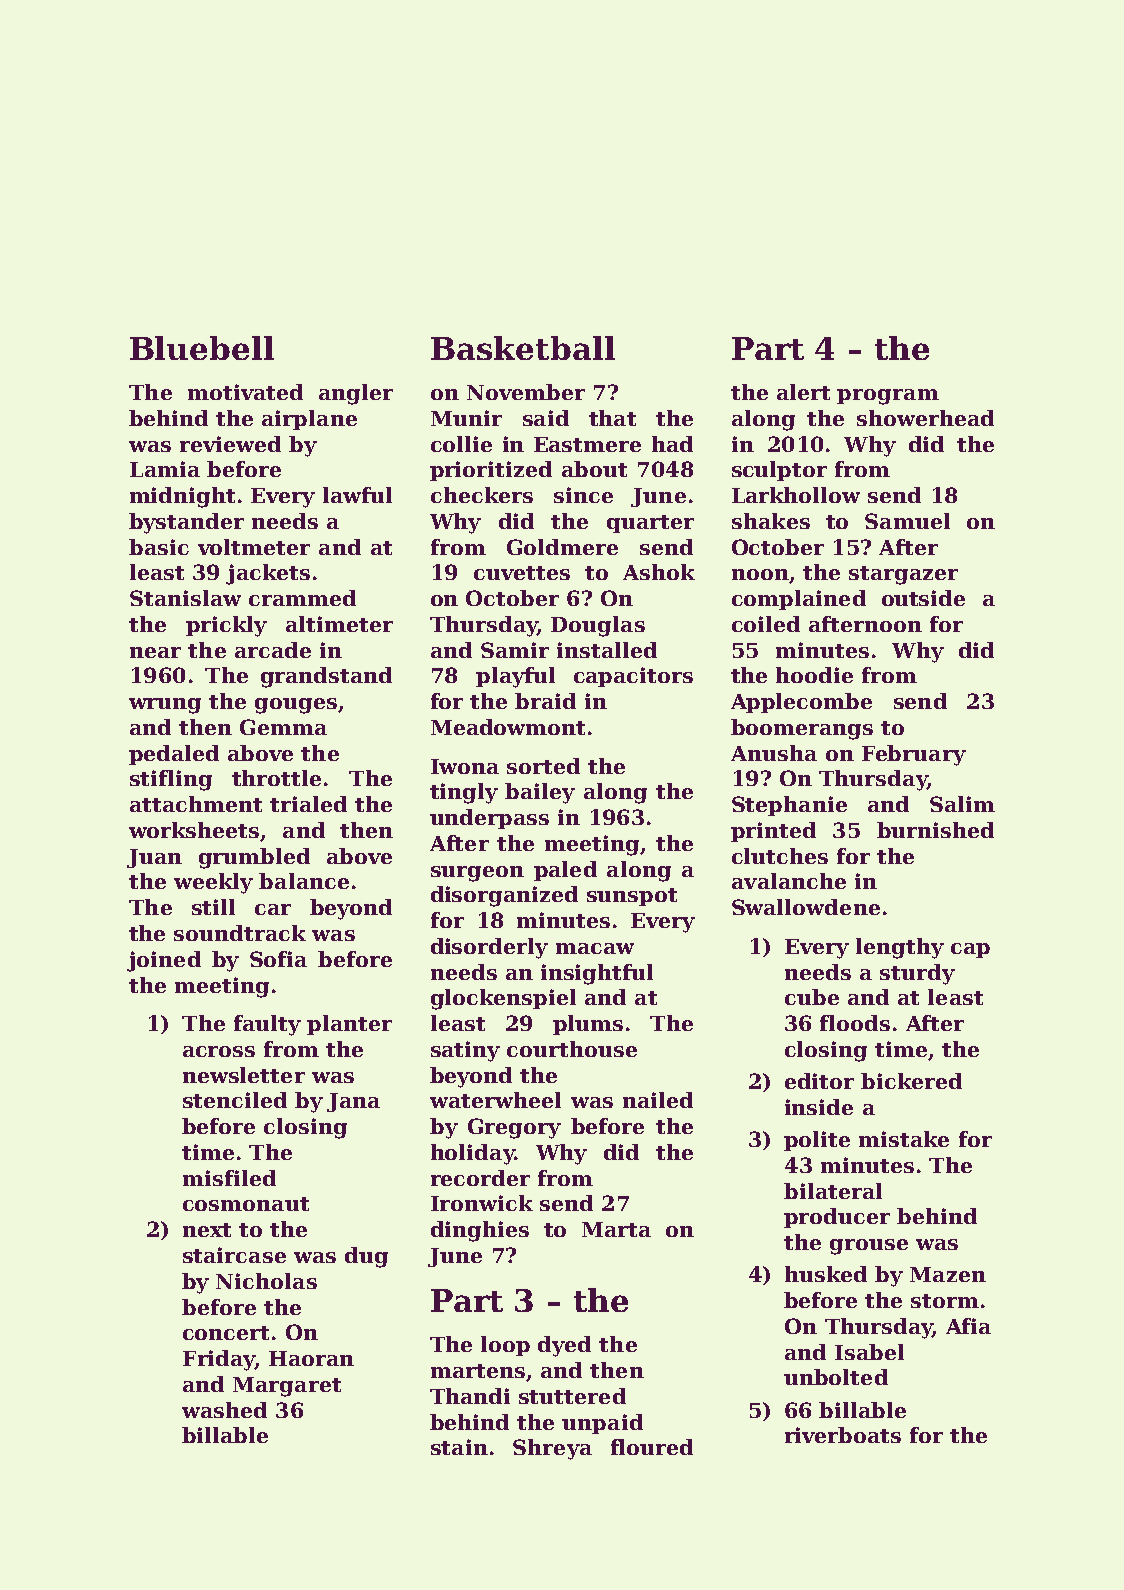 This screenshot has height=1590, width=1124. What do you see at coordinates (164, 961) in the screenshot?
I see `joined` at bounding box center [164, 961].
